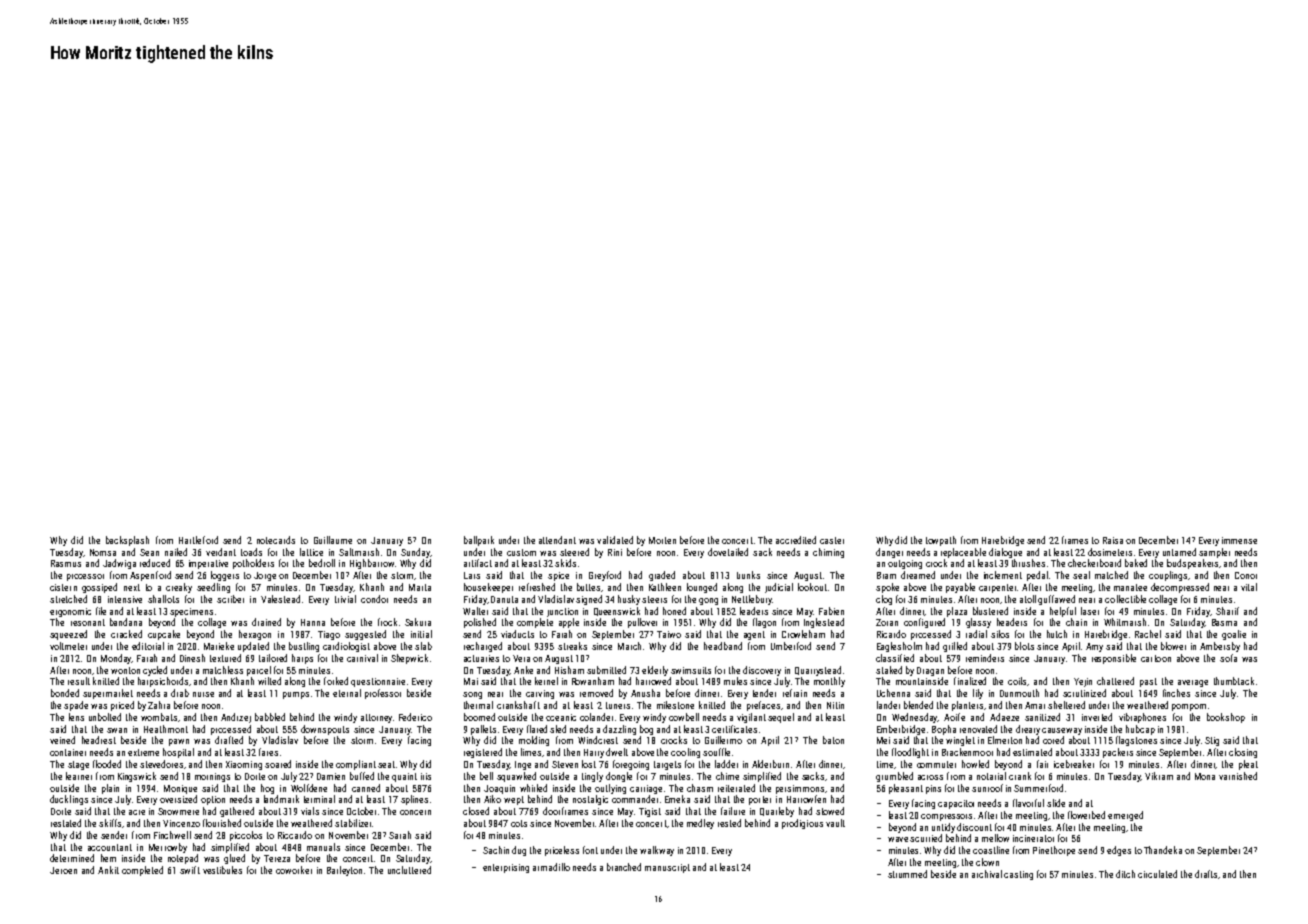  Describe the element at coordinates (1239, 540) in the screenshot. I see `immense` at that location.
